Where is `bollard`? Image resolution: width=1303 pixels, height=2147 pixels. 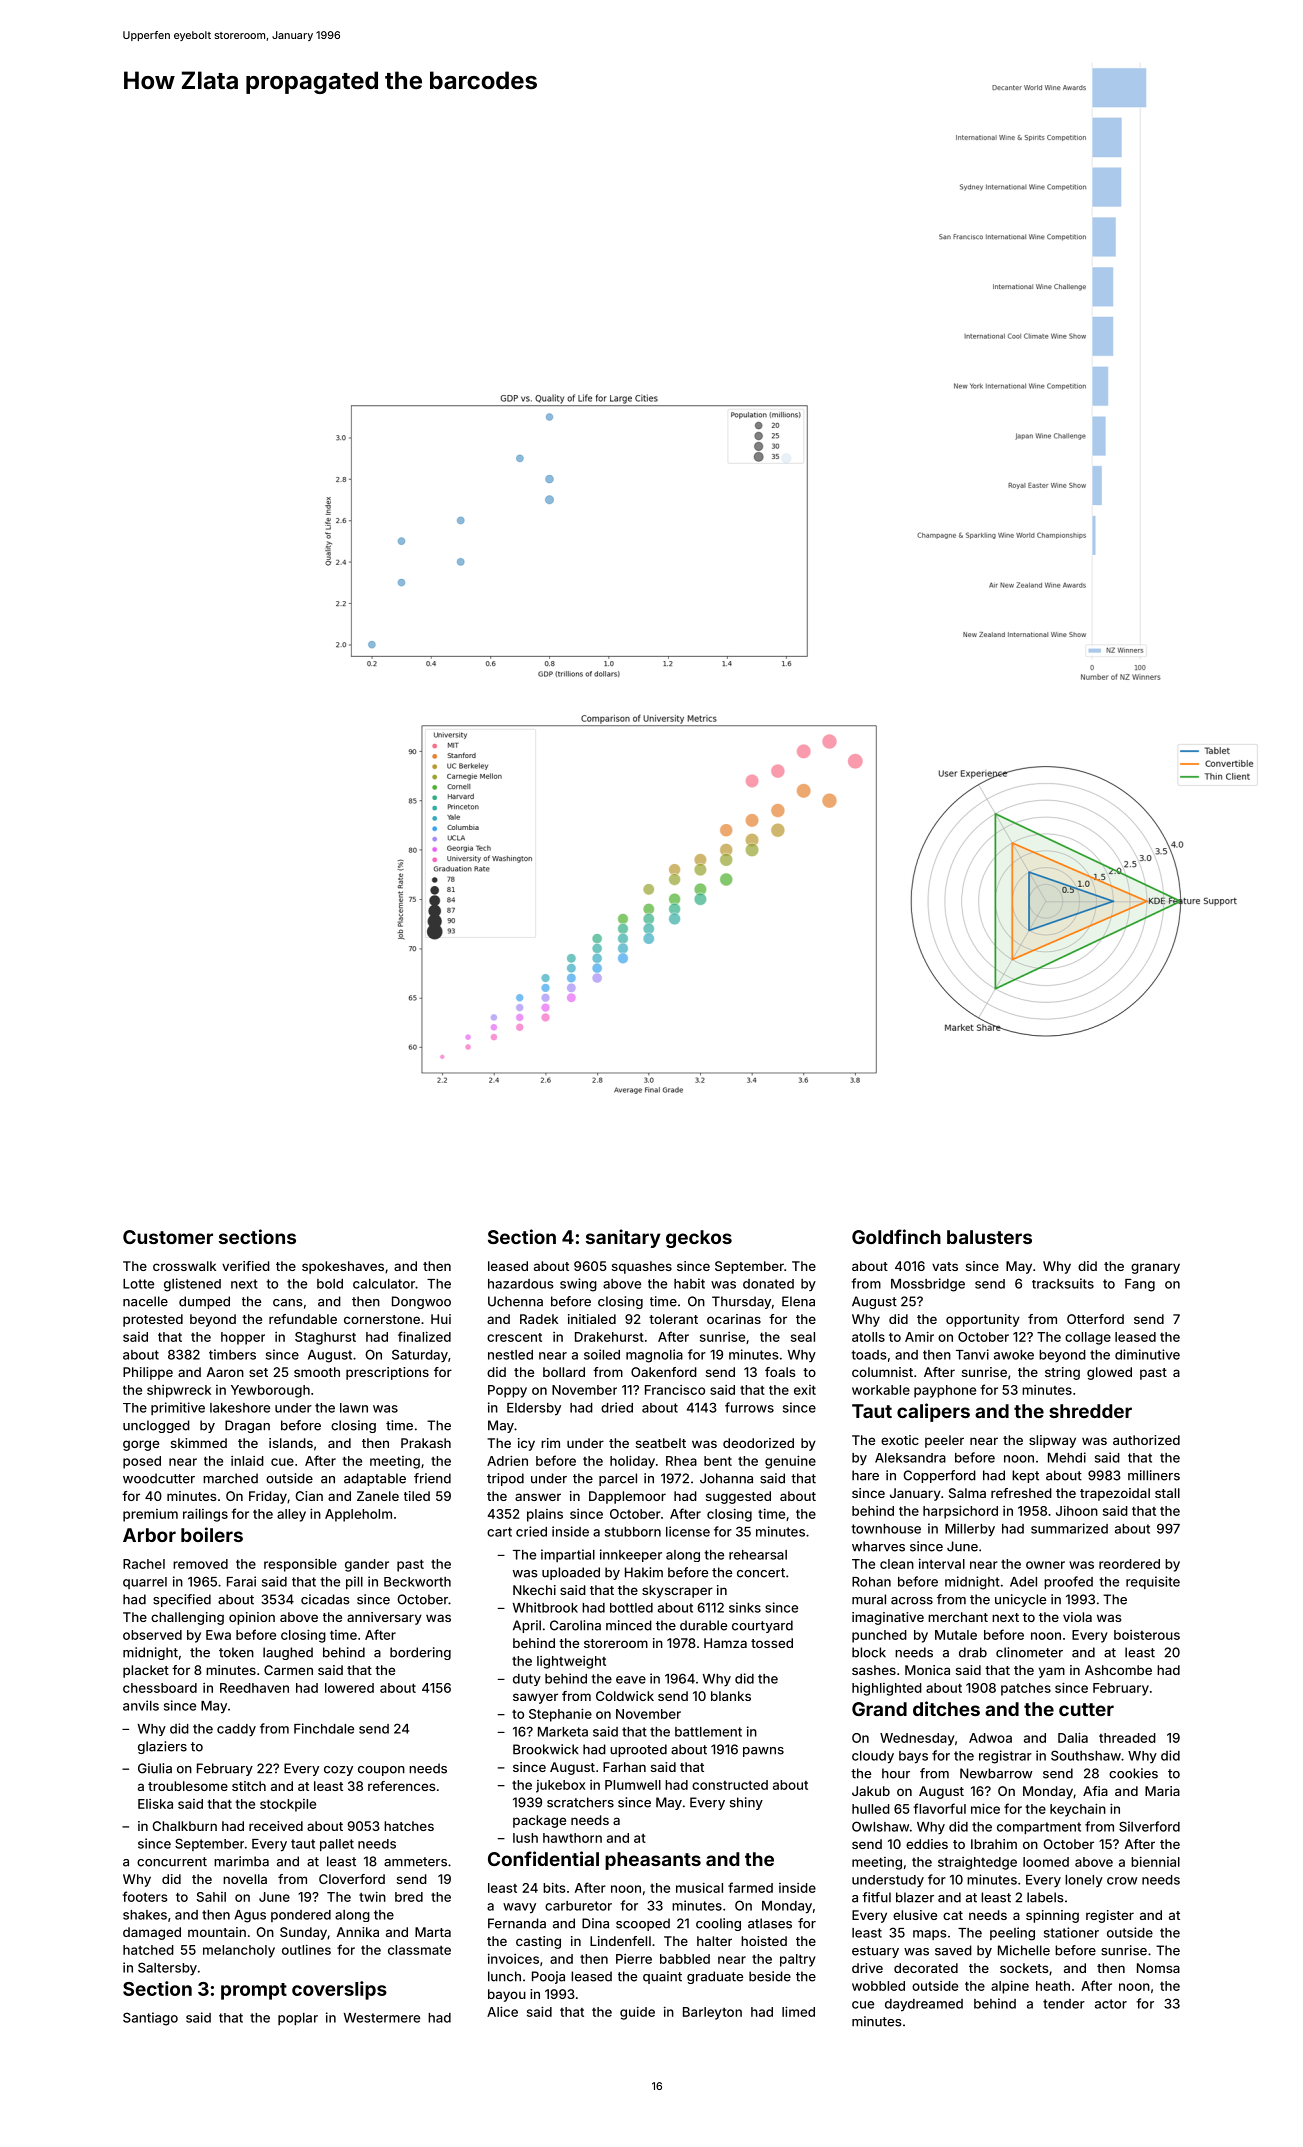 bollard is located at coordinates (564, 1372).
